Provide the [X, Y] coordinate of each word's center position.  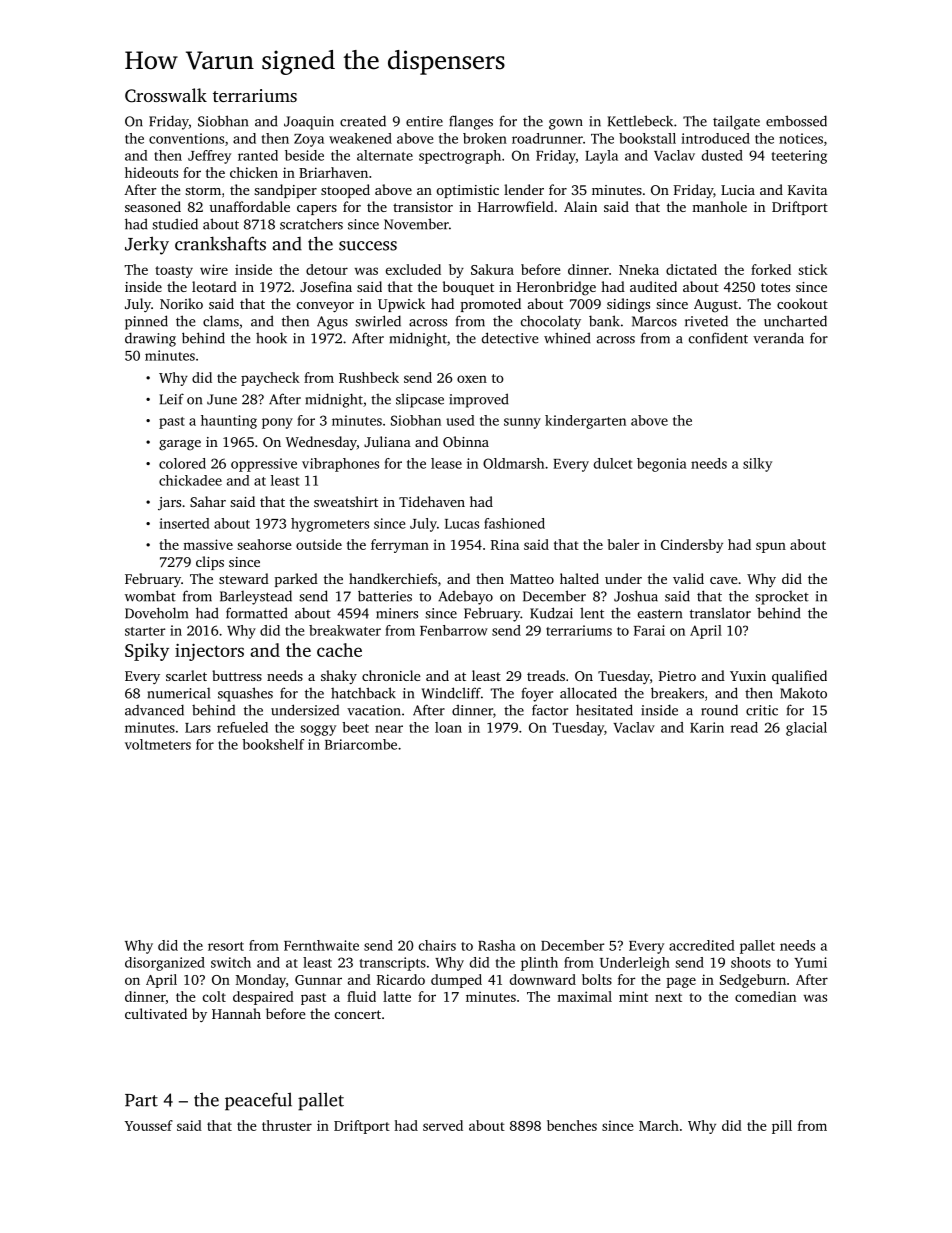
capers [317, 210]
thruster [287, 1125]
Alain [580, 206]
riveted [706, 321]
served [443, 1125]
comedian [765, 996]
